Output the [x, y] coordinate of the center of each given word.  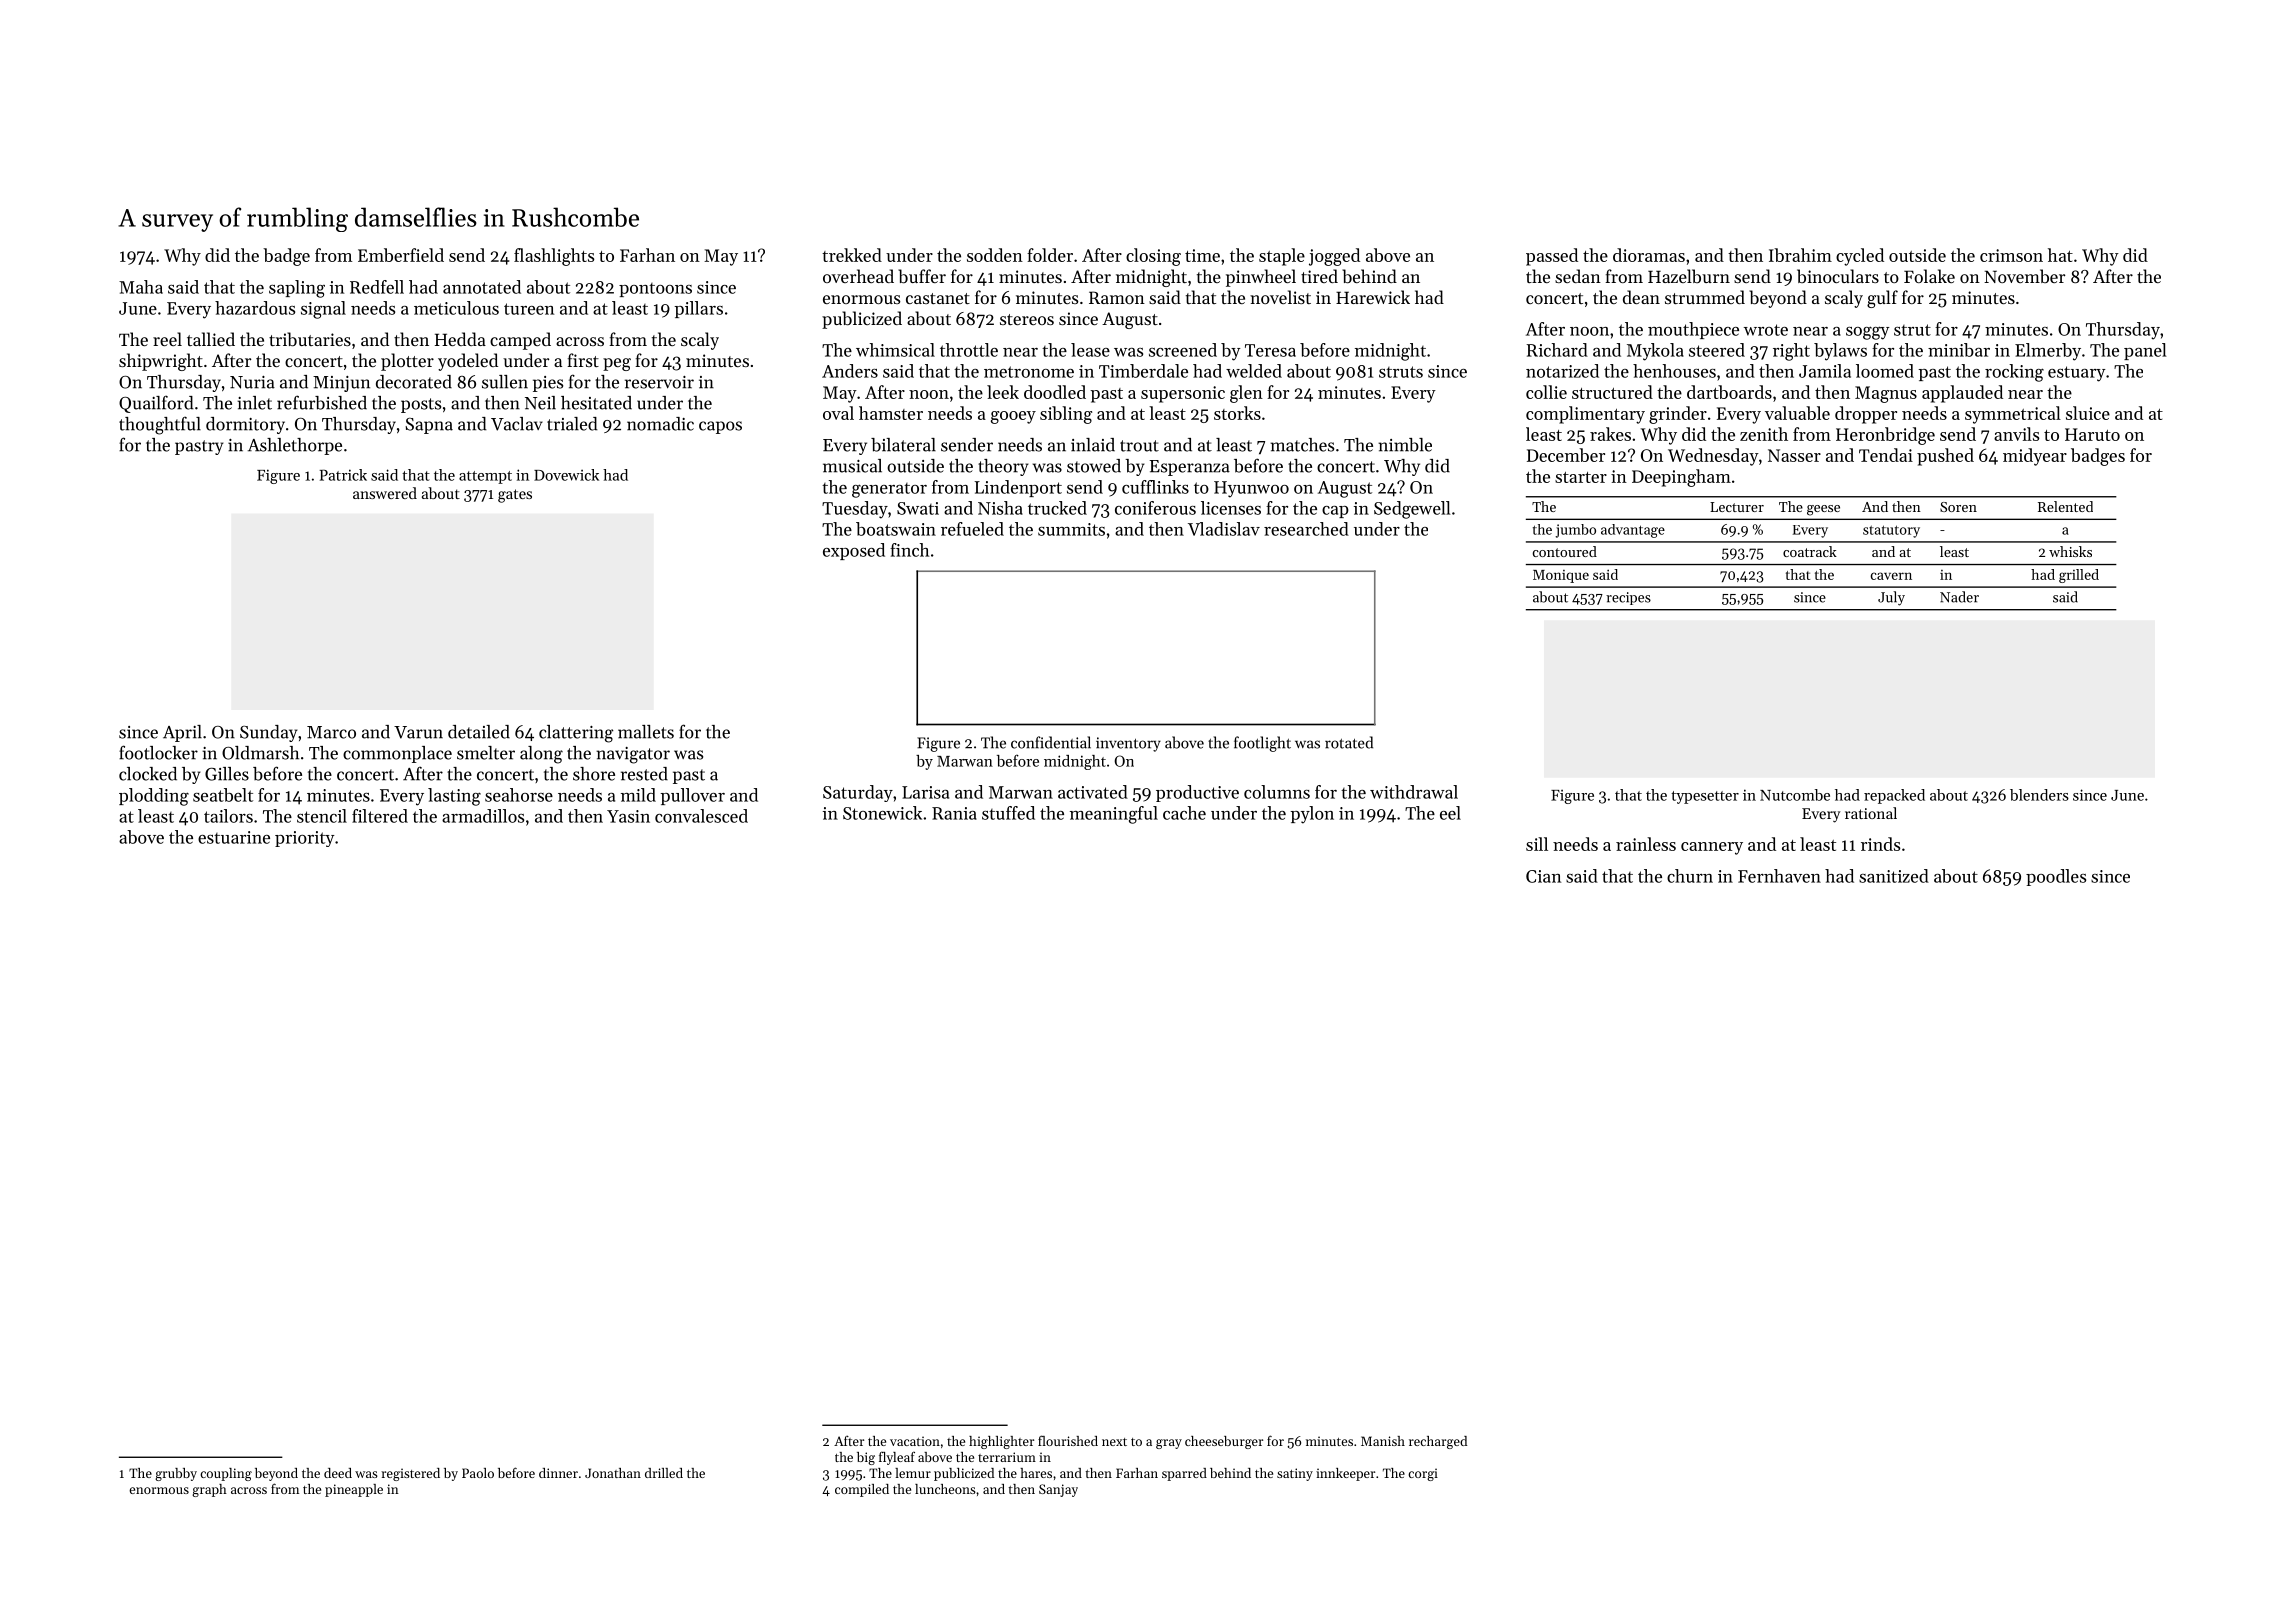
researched [1306, 529]
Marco [331, 732]
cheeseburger [1224, 1442]
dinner [558, 1473]
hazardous [255, 308]
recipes [1628, 598]
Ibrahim [1800, 255]
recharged [1438, 1442]
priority [305, 839]
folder [1050, 255]
